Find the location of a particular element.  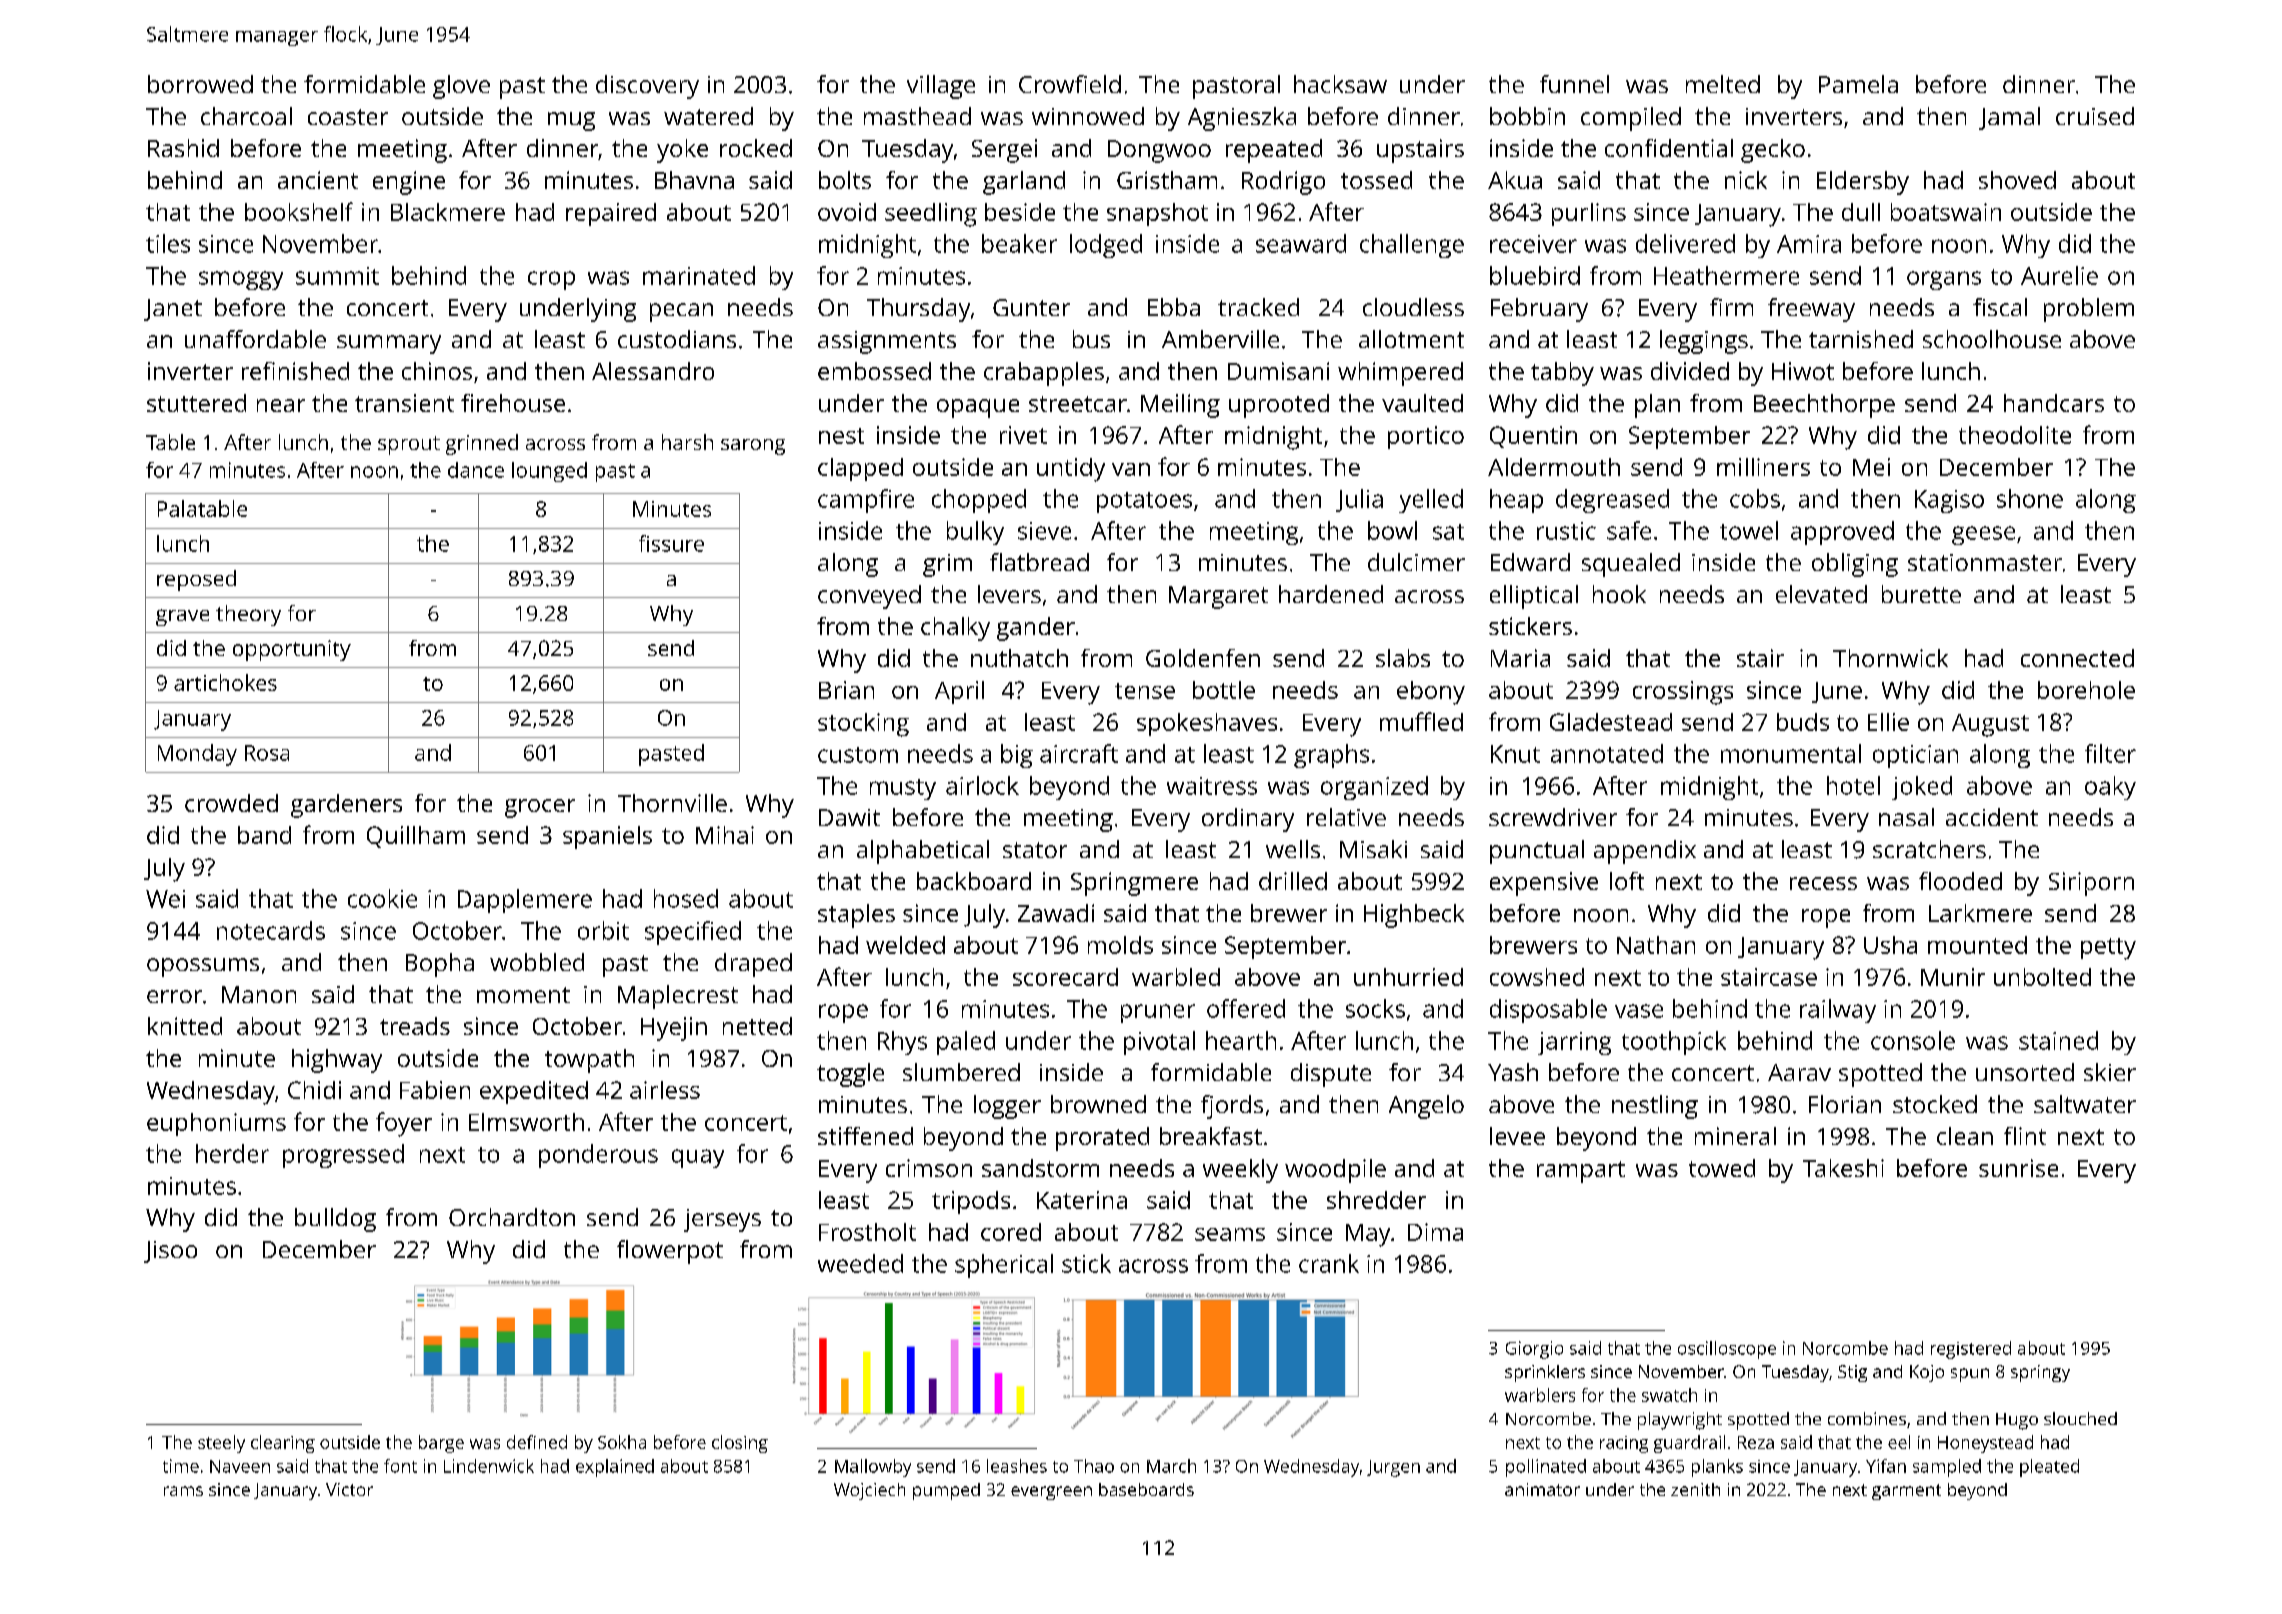

Margaret is located at coordinates (1218, 597).
